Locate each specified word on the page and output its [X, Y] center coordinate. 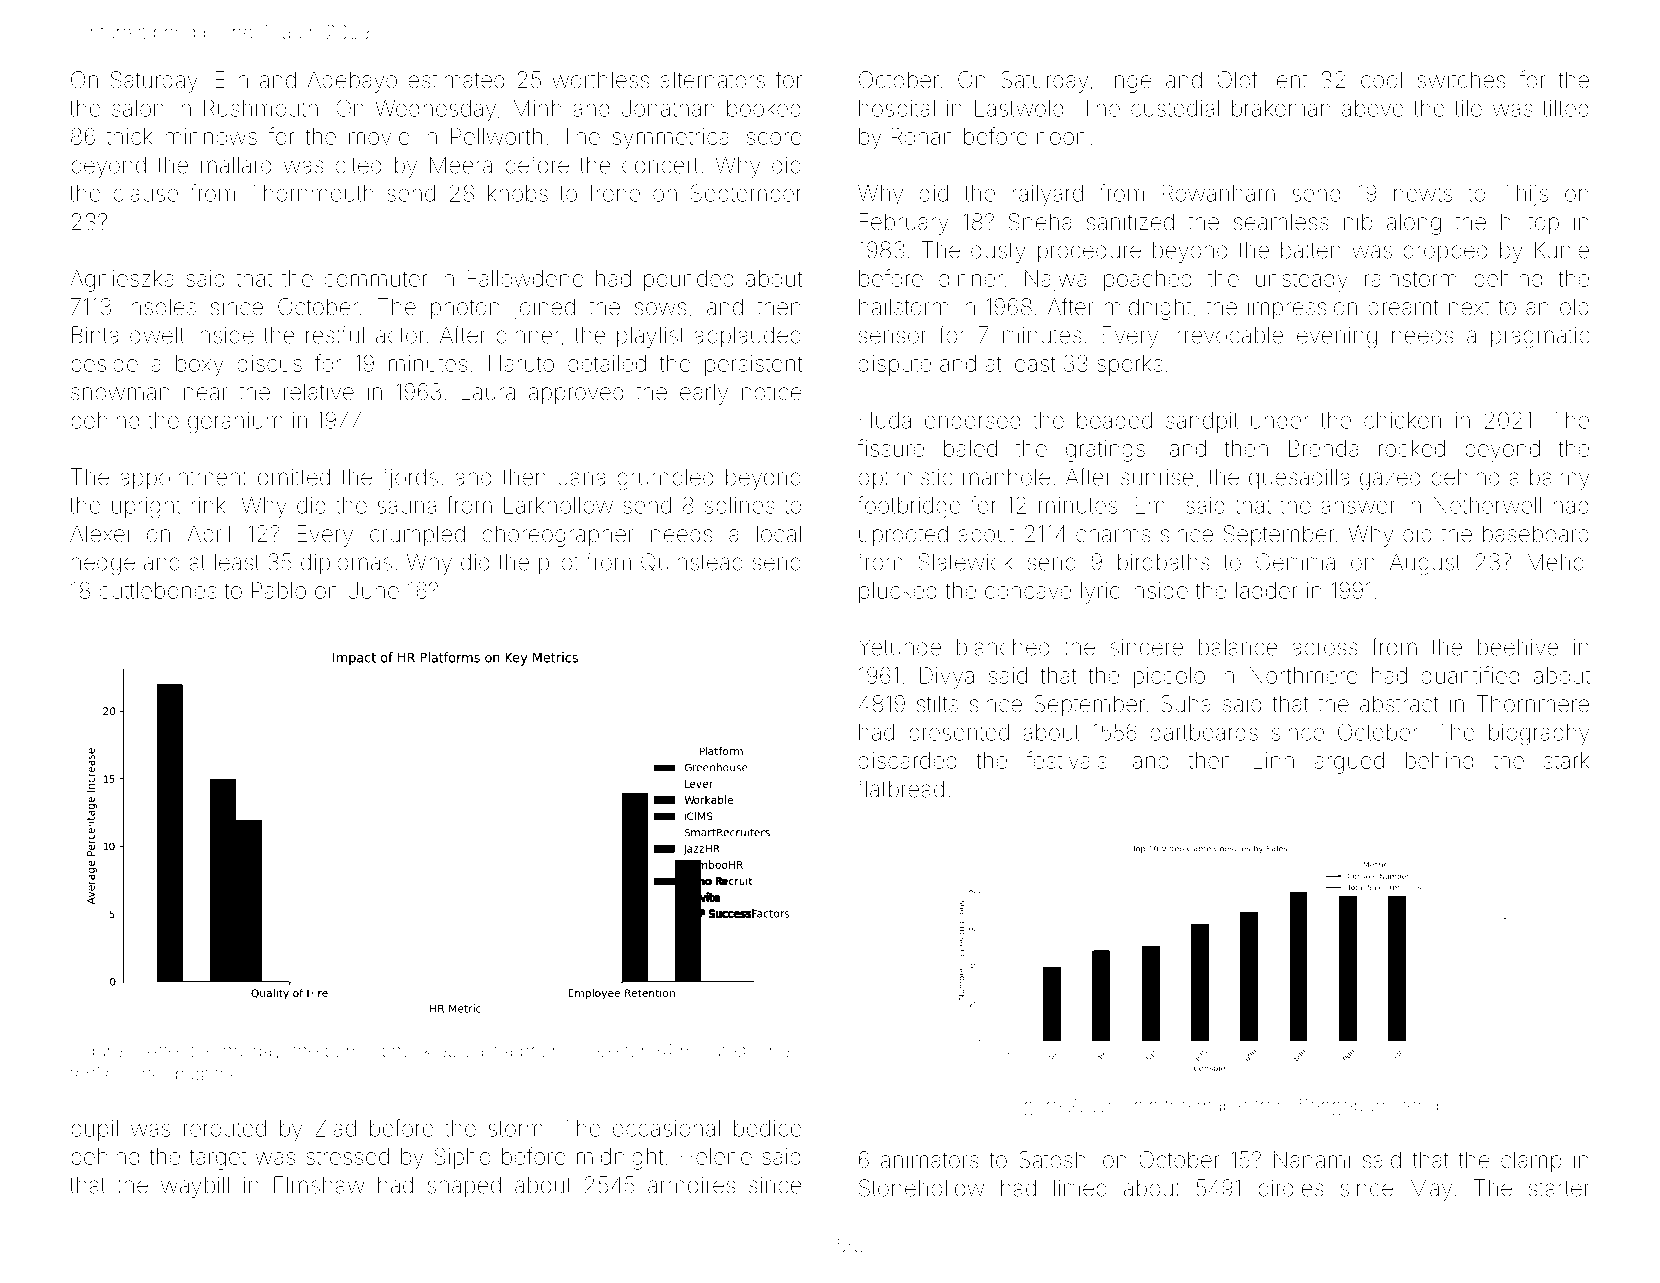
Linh [1274, 760]
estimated [456, 80]
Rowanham [1219, 193]
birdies [1291, 1188]
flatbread [901, 788]
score [774, 138]
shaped [464, 1187]
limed [1080, 1188]
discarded [907, 760]
